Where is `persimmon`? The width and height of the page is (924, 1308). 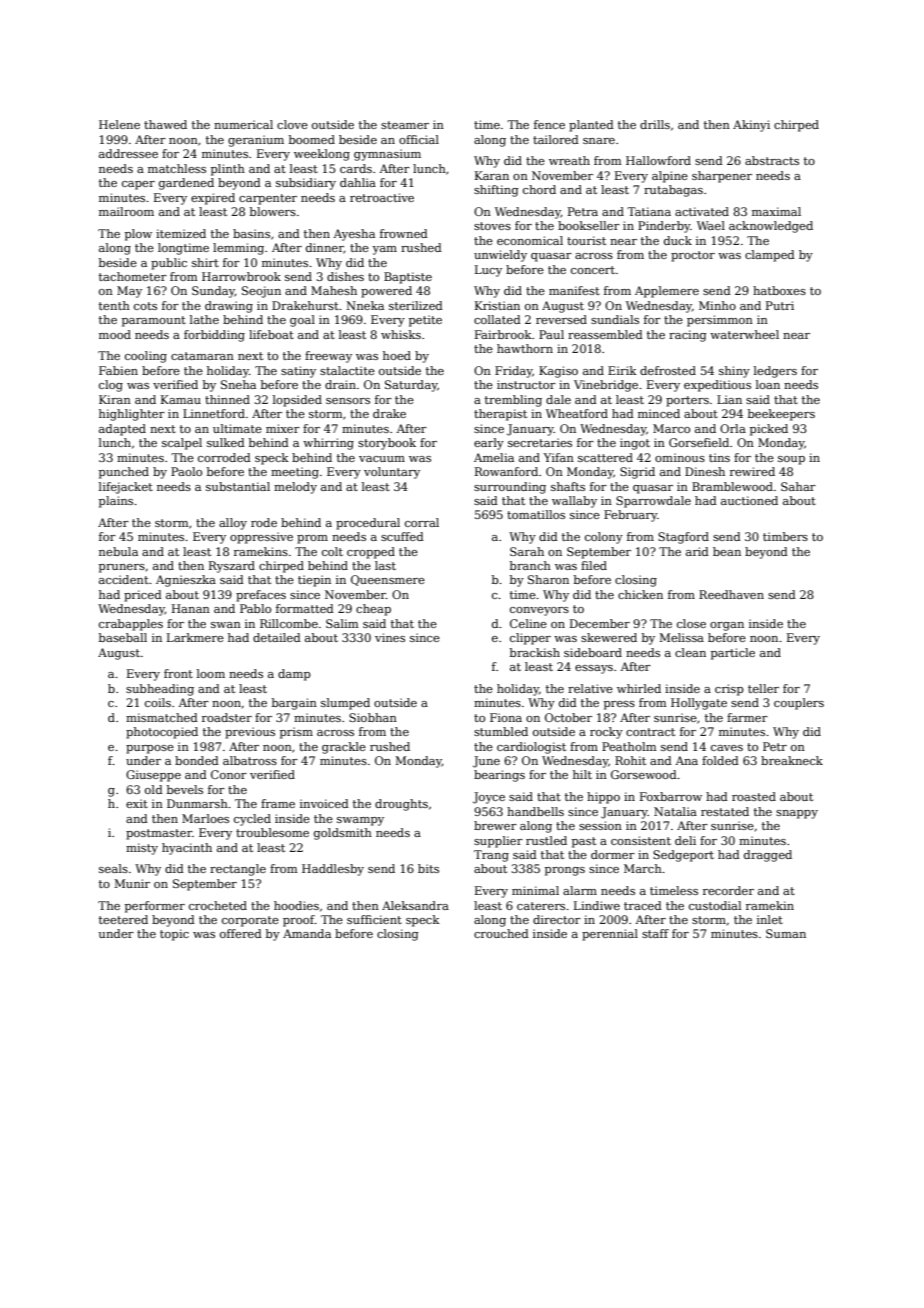 persimmon is located at coordinates (720, 321).
